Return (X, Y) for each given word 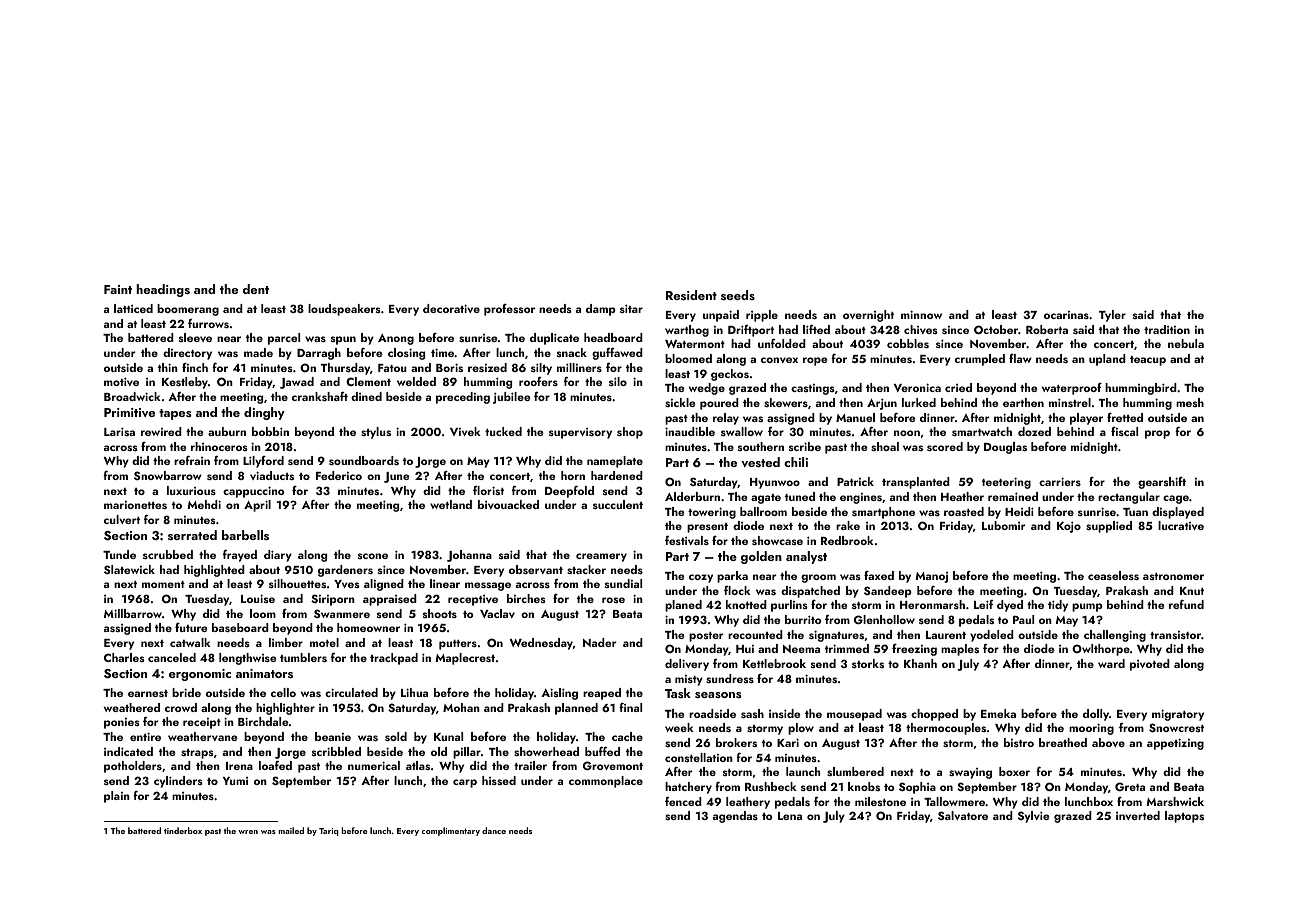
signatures (836, 636)
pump (1087, 607)
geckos (730, 375)
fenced (683, 801)
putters (458, 645)
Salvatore (963, 815)
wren (248, 832)
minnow (921, 314)
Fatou (392, 368)
